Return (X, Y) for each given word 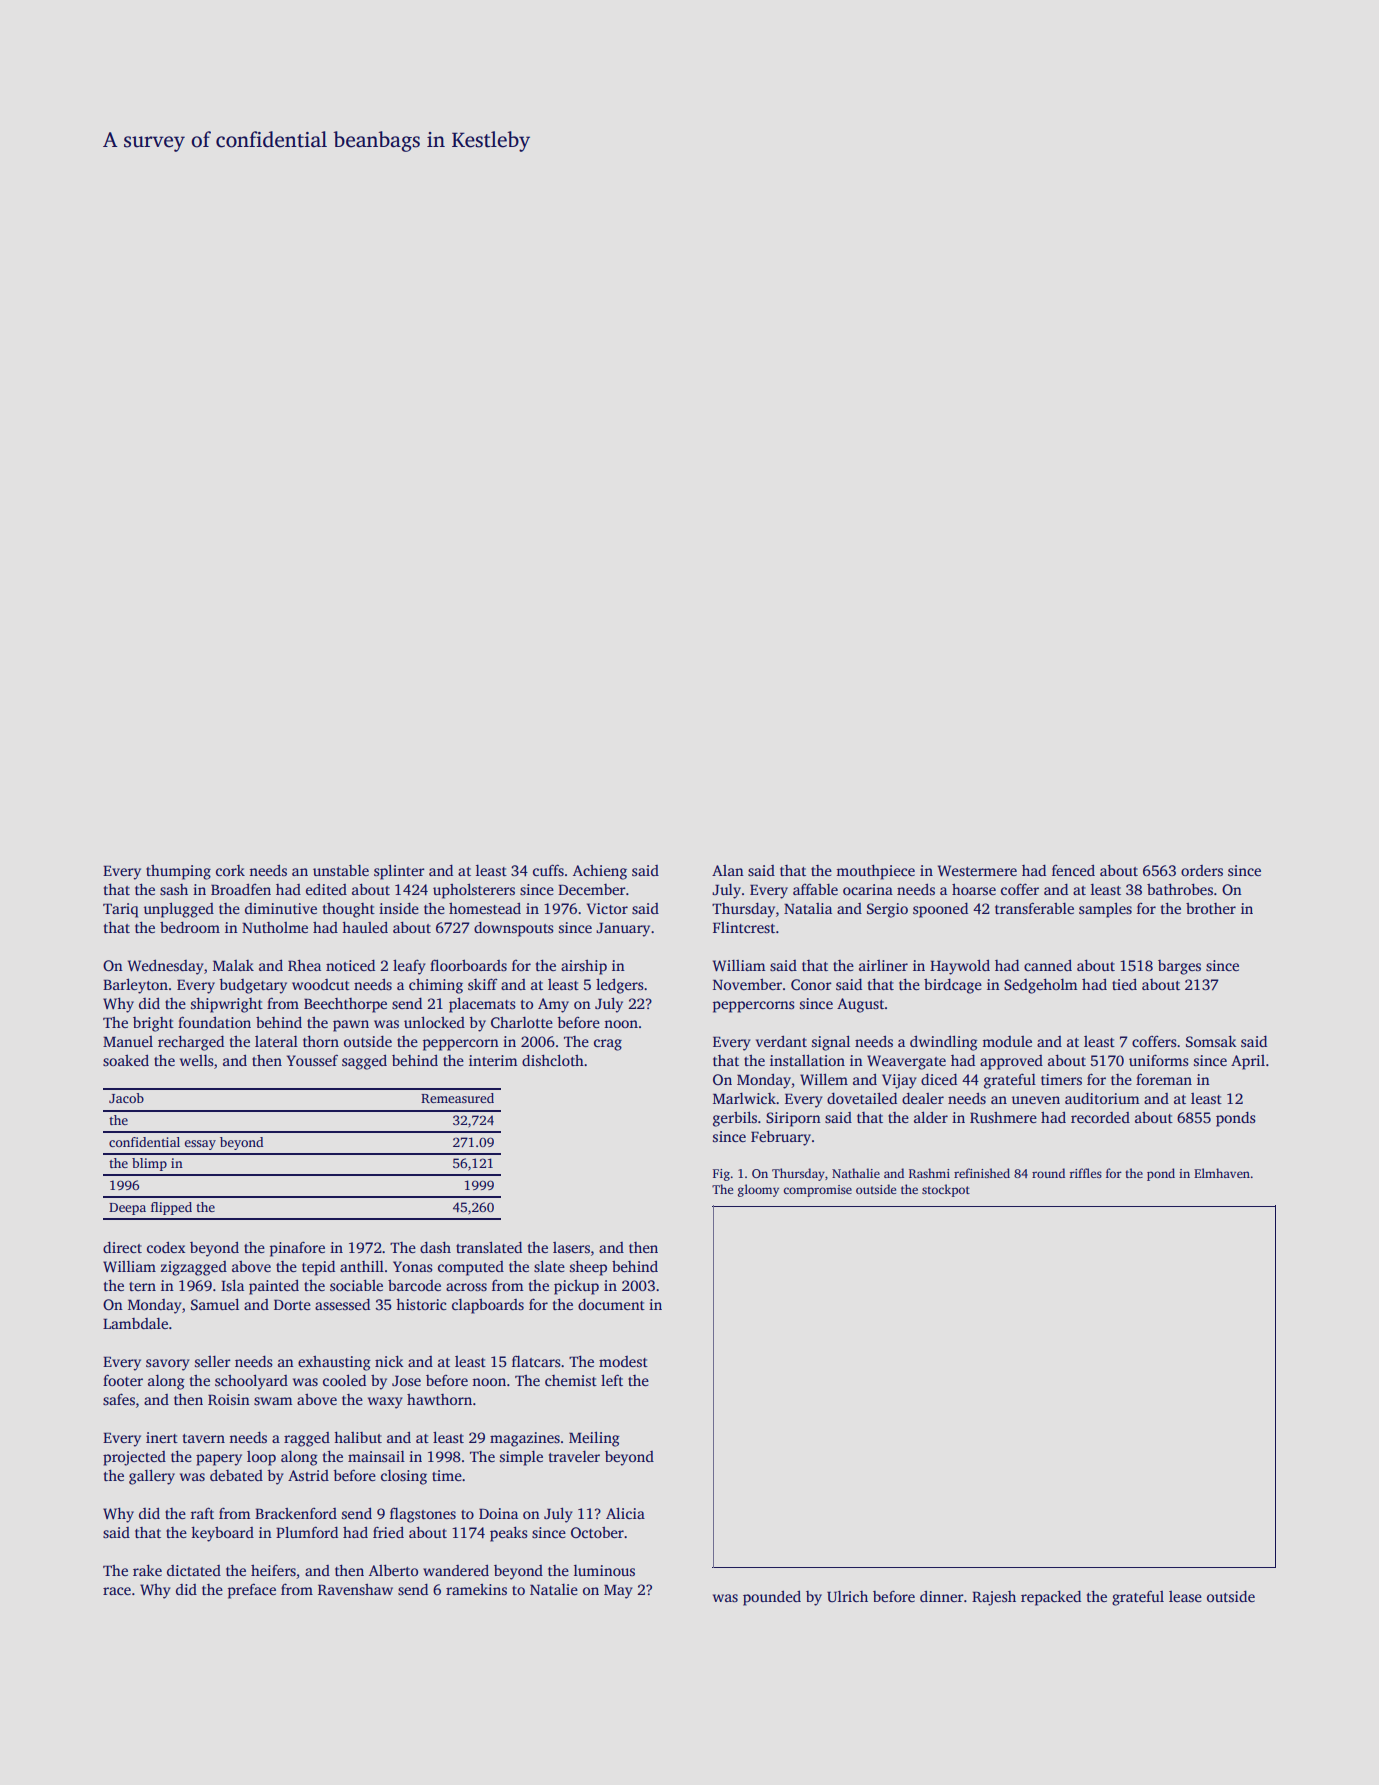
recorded (1100, 1117)
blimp (149, 1164)
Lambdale (135, 1323)
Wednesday (166, 967)
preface (252, 1591)
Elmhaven (1222, 1173)
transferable (1034, 908)
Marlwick (744, 1098)
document (611, 1304)
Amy (553, 1005)
